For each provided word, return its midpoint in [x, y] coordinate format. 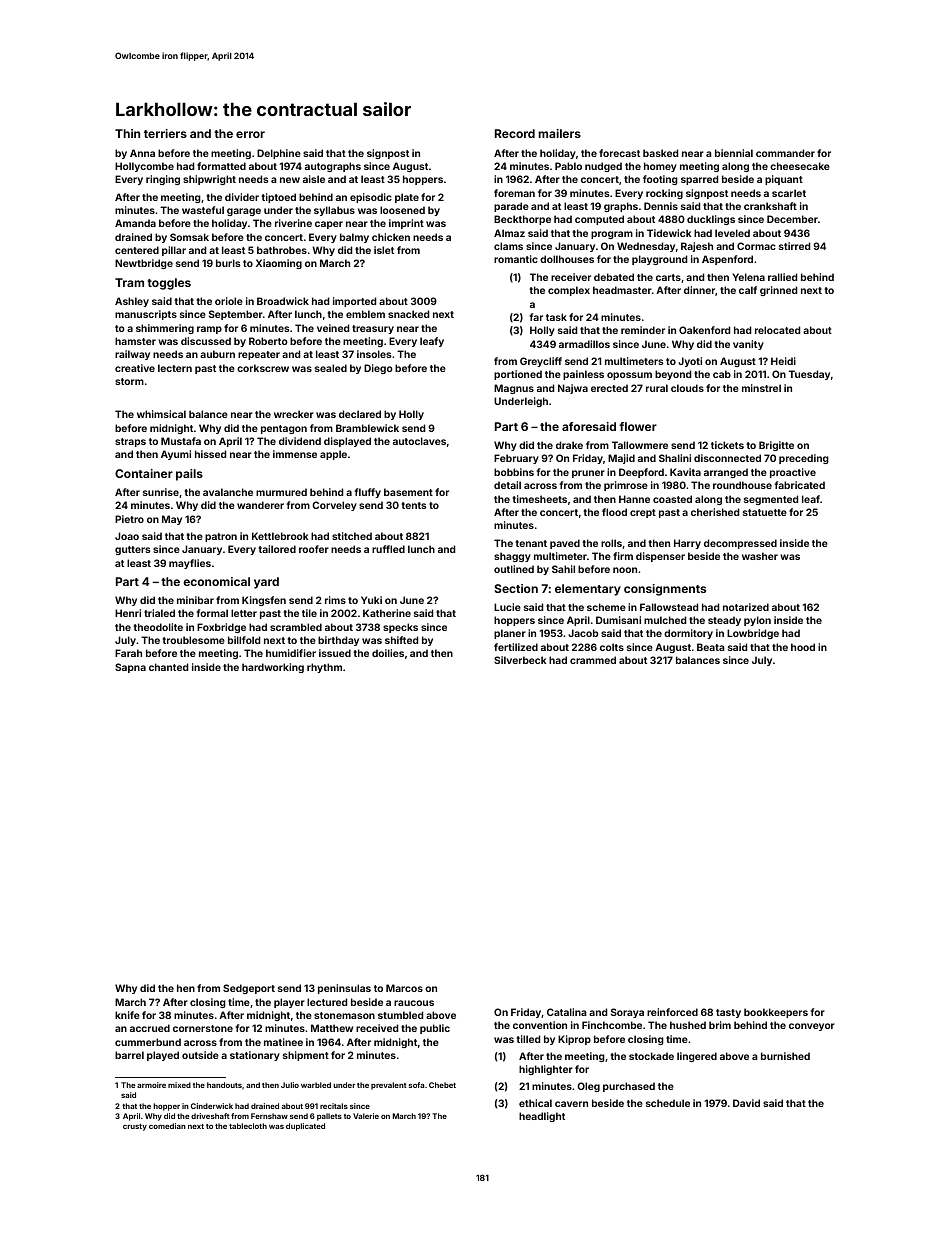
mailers [559, 133]
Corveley [334, 506]
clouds [687, 388]
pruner [588, 474]
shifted [401, 640]
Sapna [130, 668]
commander [785, 153]
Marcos [404, 988]
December [792, 219]
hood [803, 647]
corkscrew [263, 368]
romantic [516, 259]
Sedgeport [249, 989]
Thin [127, 133]
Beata [711, 647]
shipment [306, 1056]
